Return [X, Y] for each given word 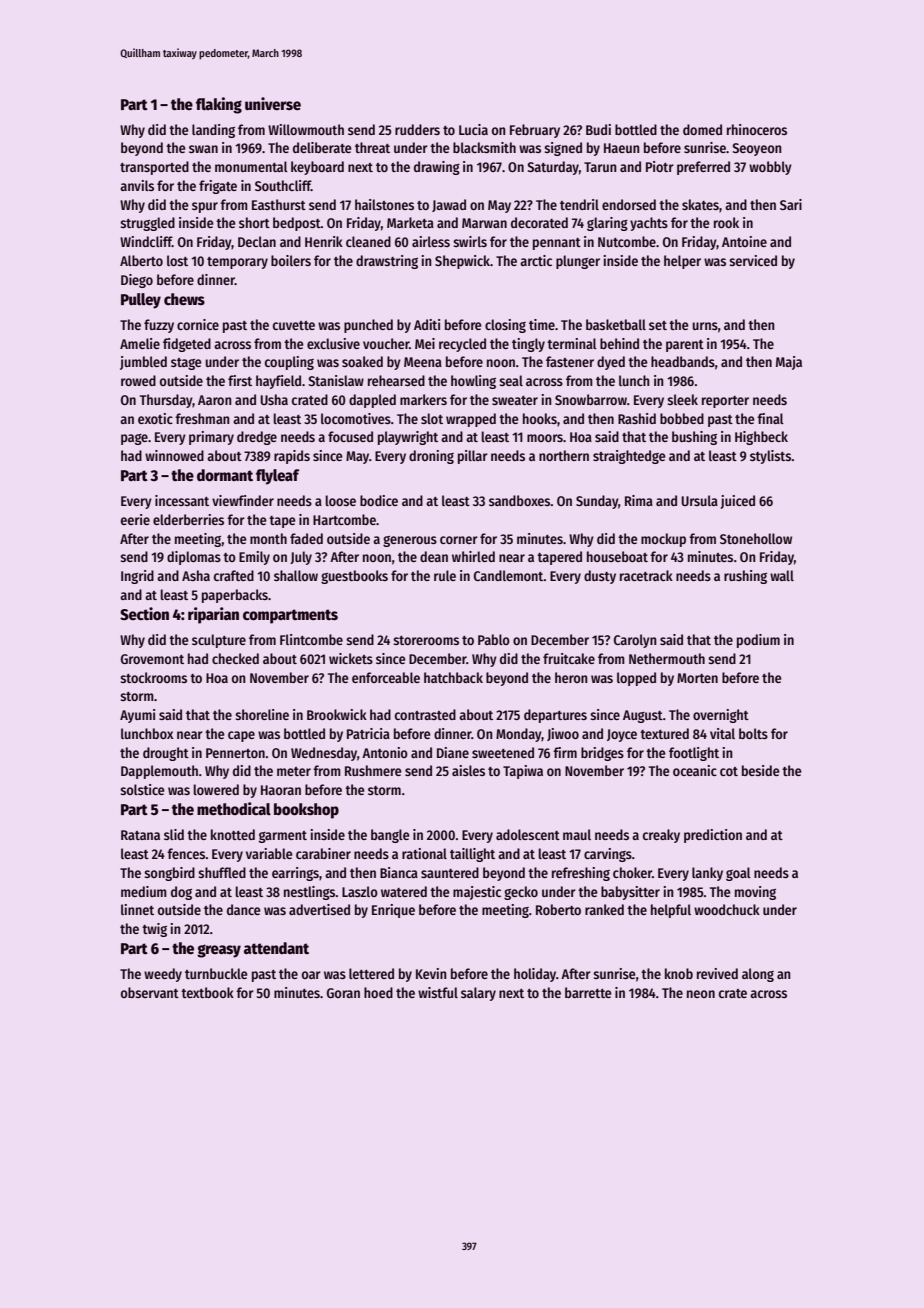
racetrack [646, 575]
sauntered [450, 872]
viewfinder [243, 500]
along [758, 975]
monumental [251, 166]
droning [431, 457]
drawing [437, 168]
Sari [791, 204]
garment [283, 837]
